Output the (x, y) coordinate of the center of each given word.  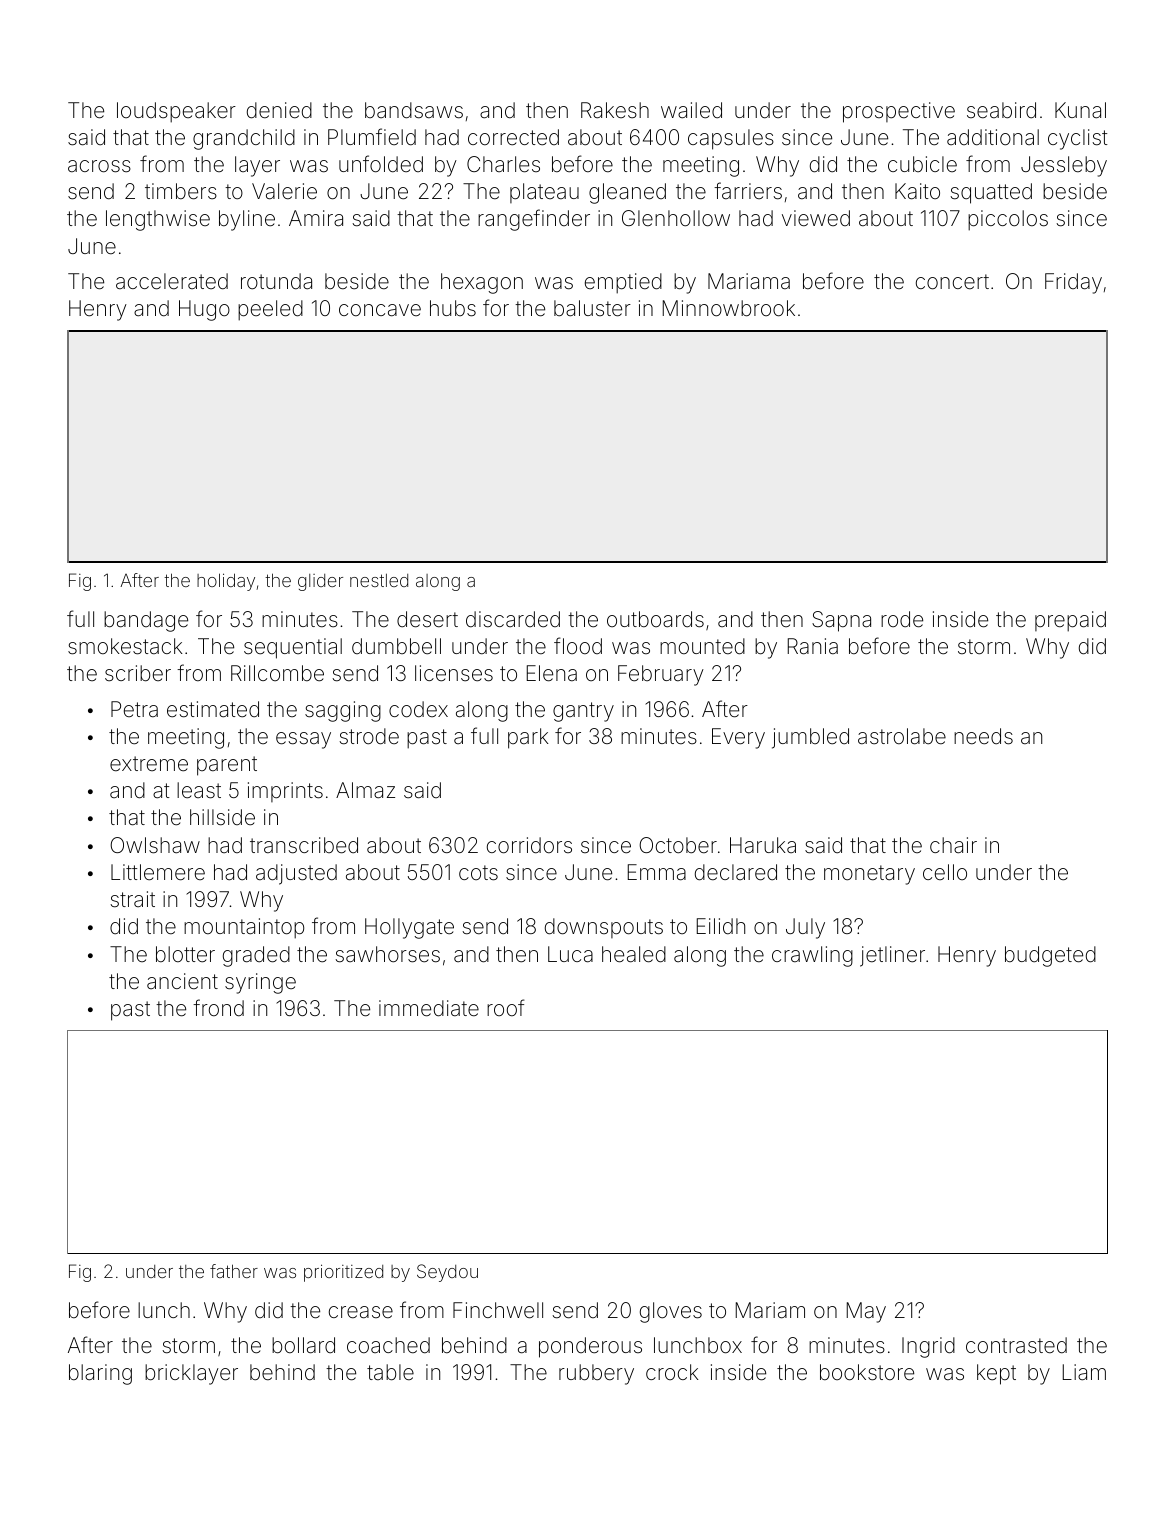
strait (132, 899)
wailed (691, 110)
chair (953, 845)
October (678, 845)
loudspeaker (176, 112)
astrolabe (902, 736)
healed (634, 954)
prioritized (343, 1273)
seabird (1001, 110)
